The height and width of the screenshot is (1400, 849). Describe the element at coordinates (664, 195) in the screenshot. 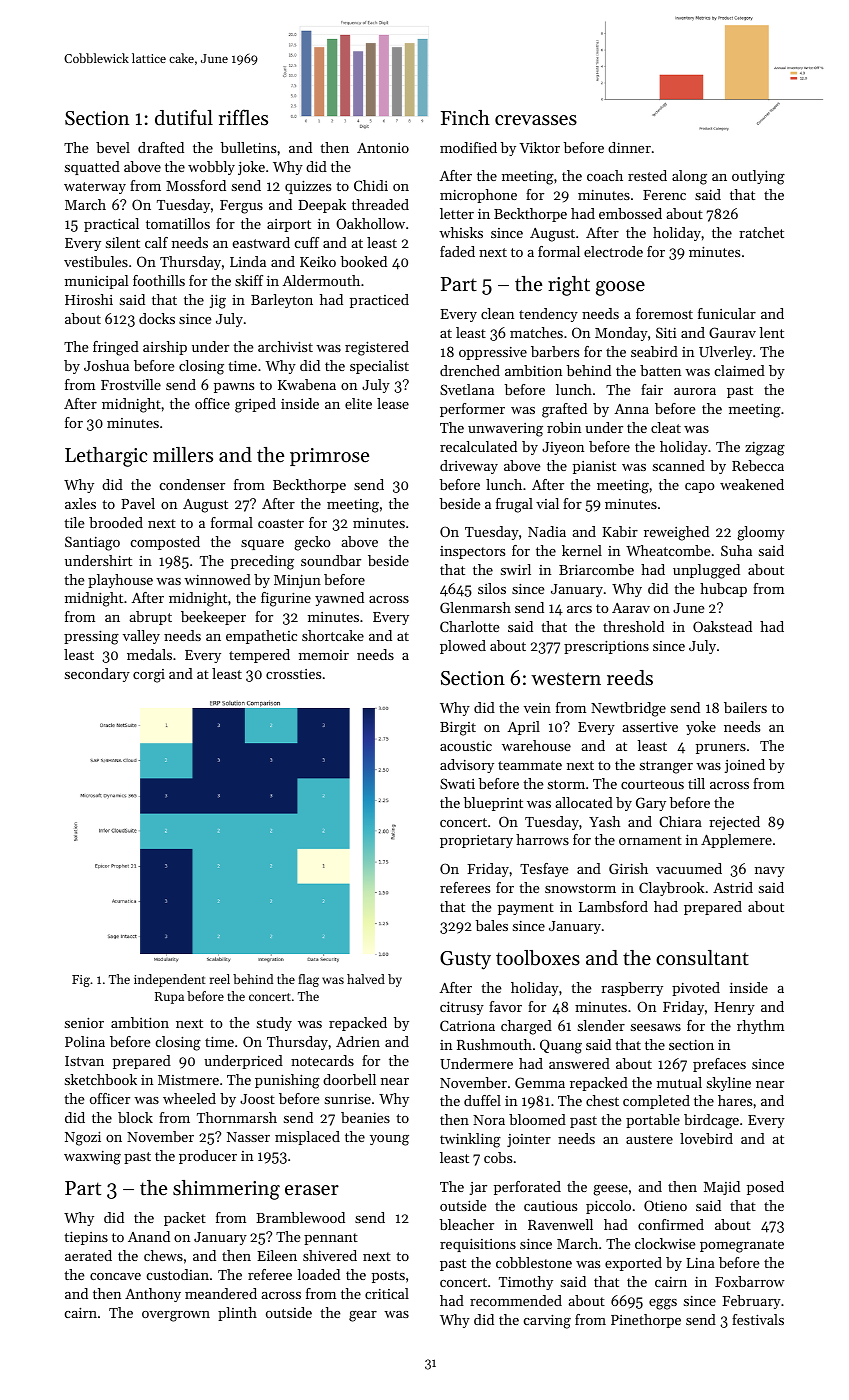

I see `Ferenc` at that location.
